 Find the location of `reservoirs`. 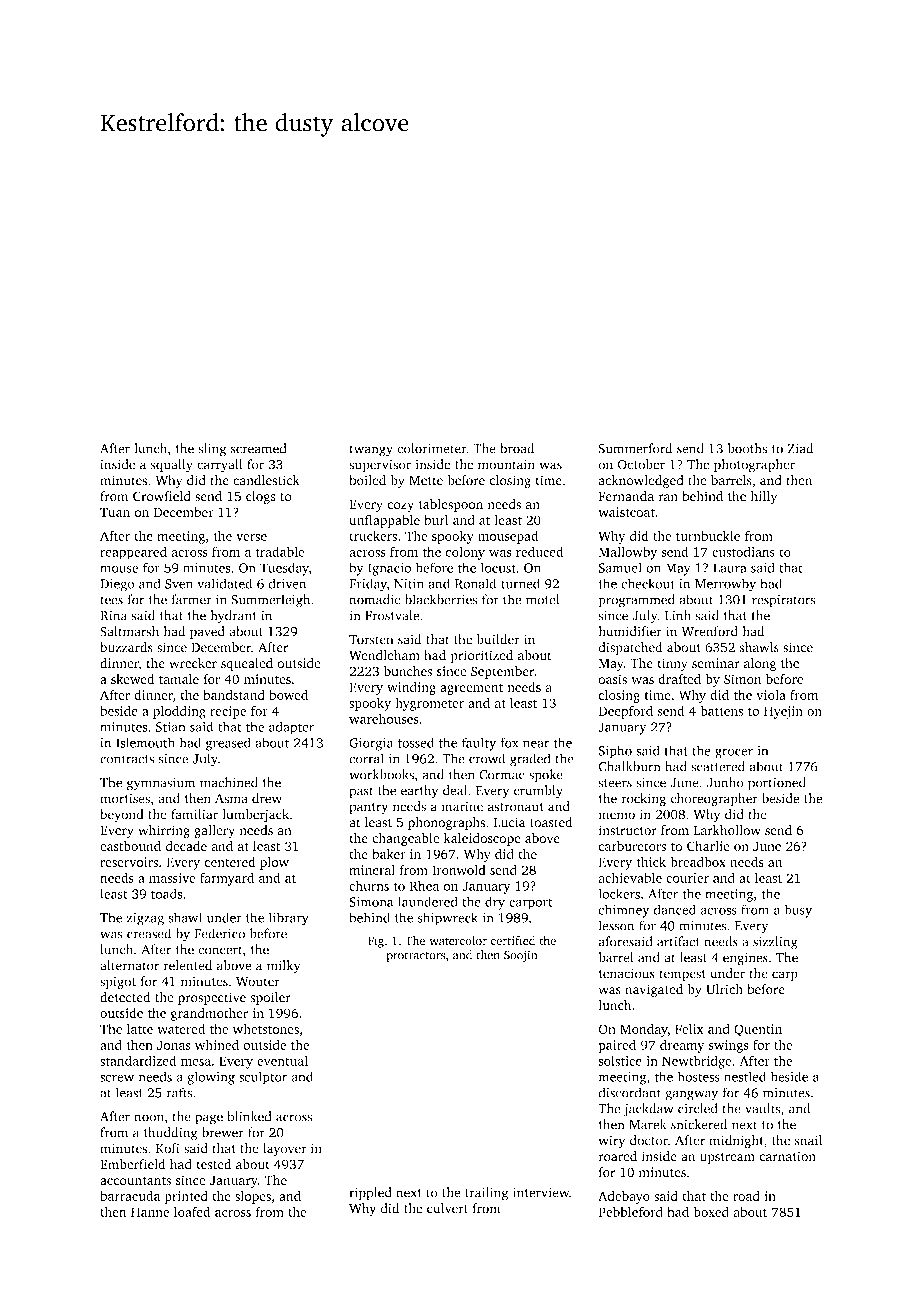

reservoirs is located at coordinates (129, 862).
